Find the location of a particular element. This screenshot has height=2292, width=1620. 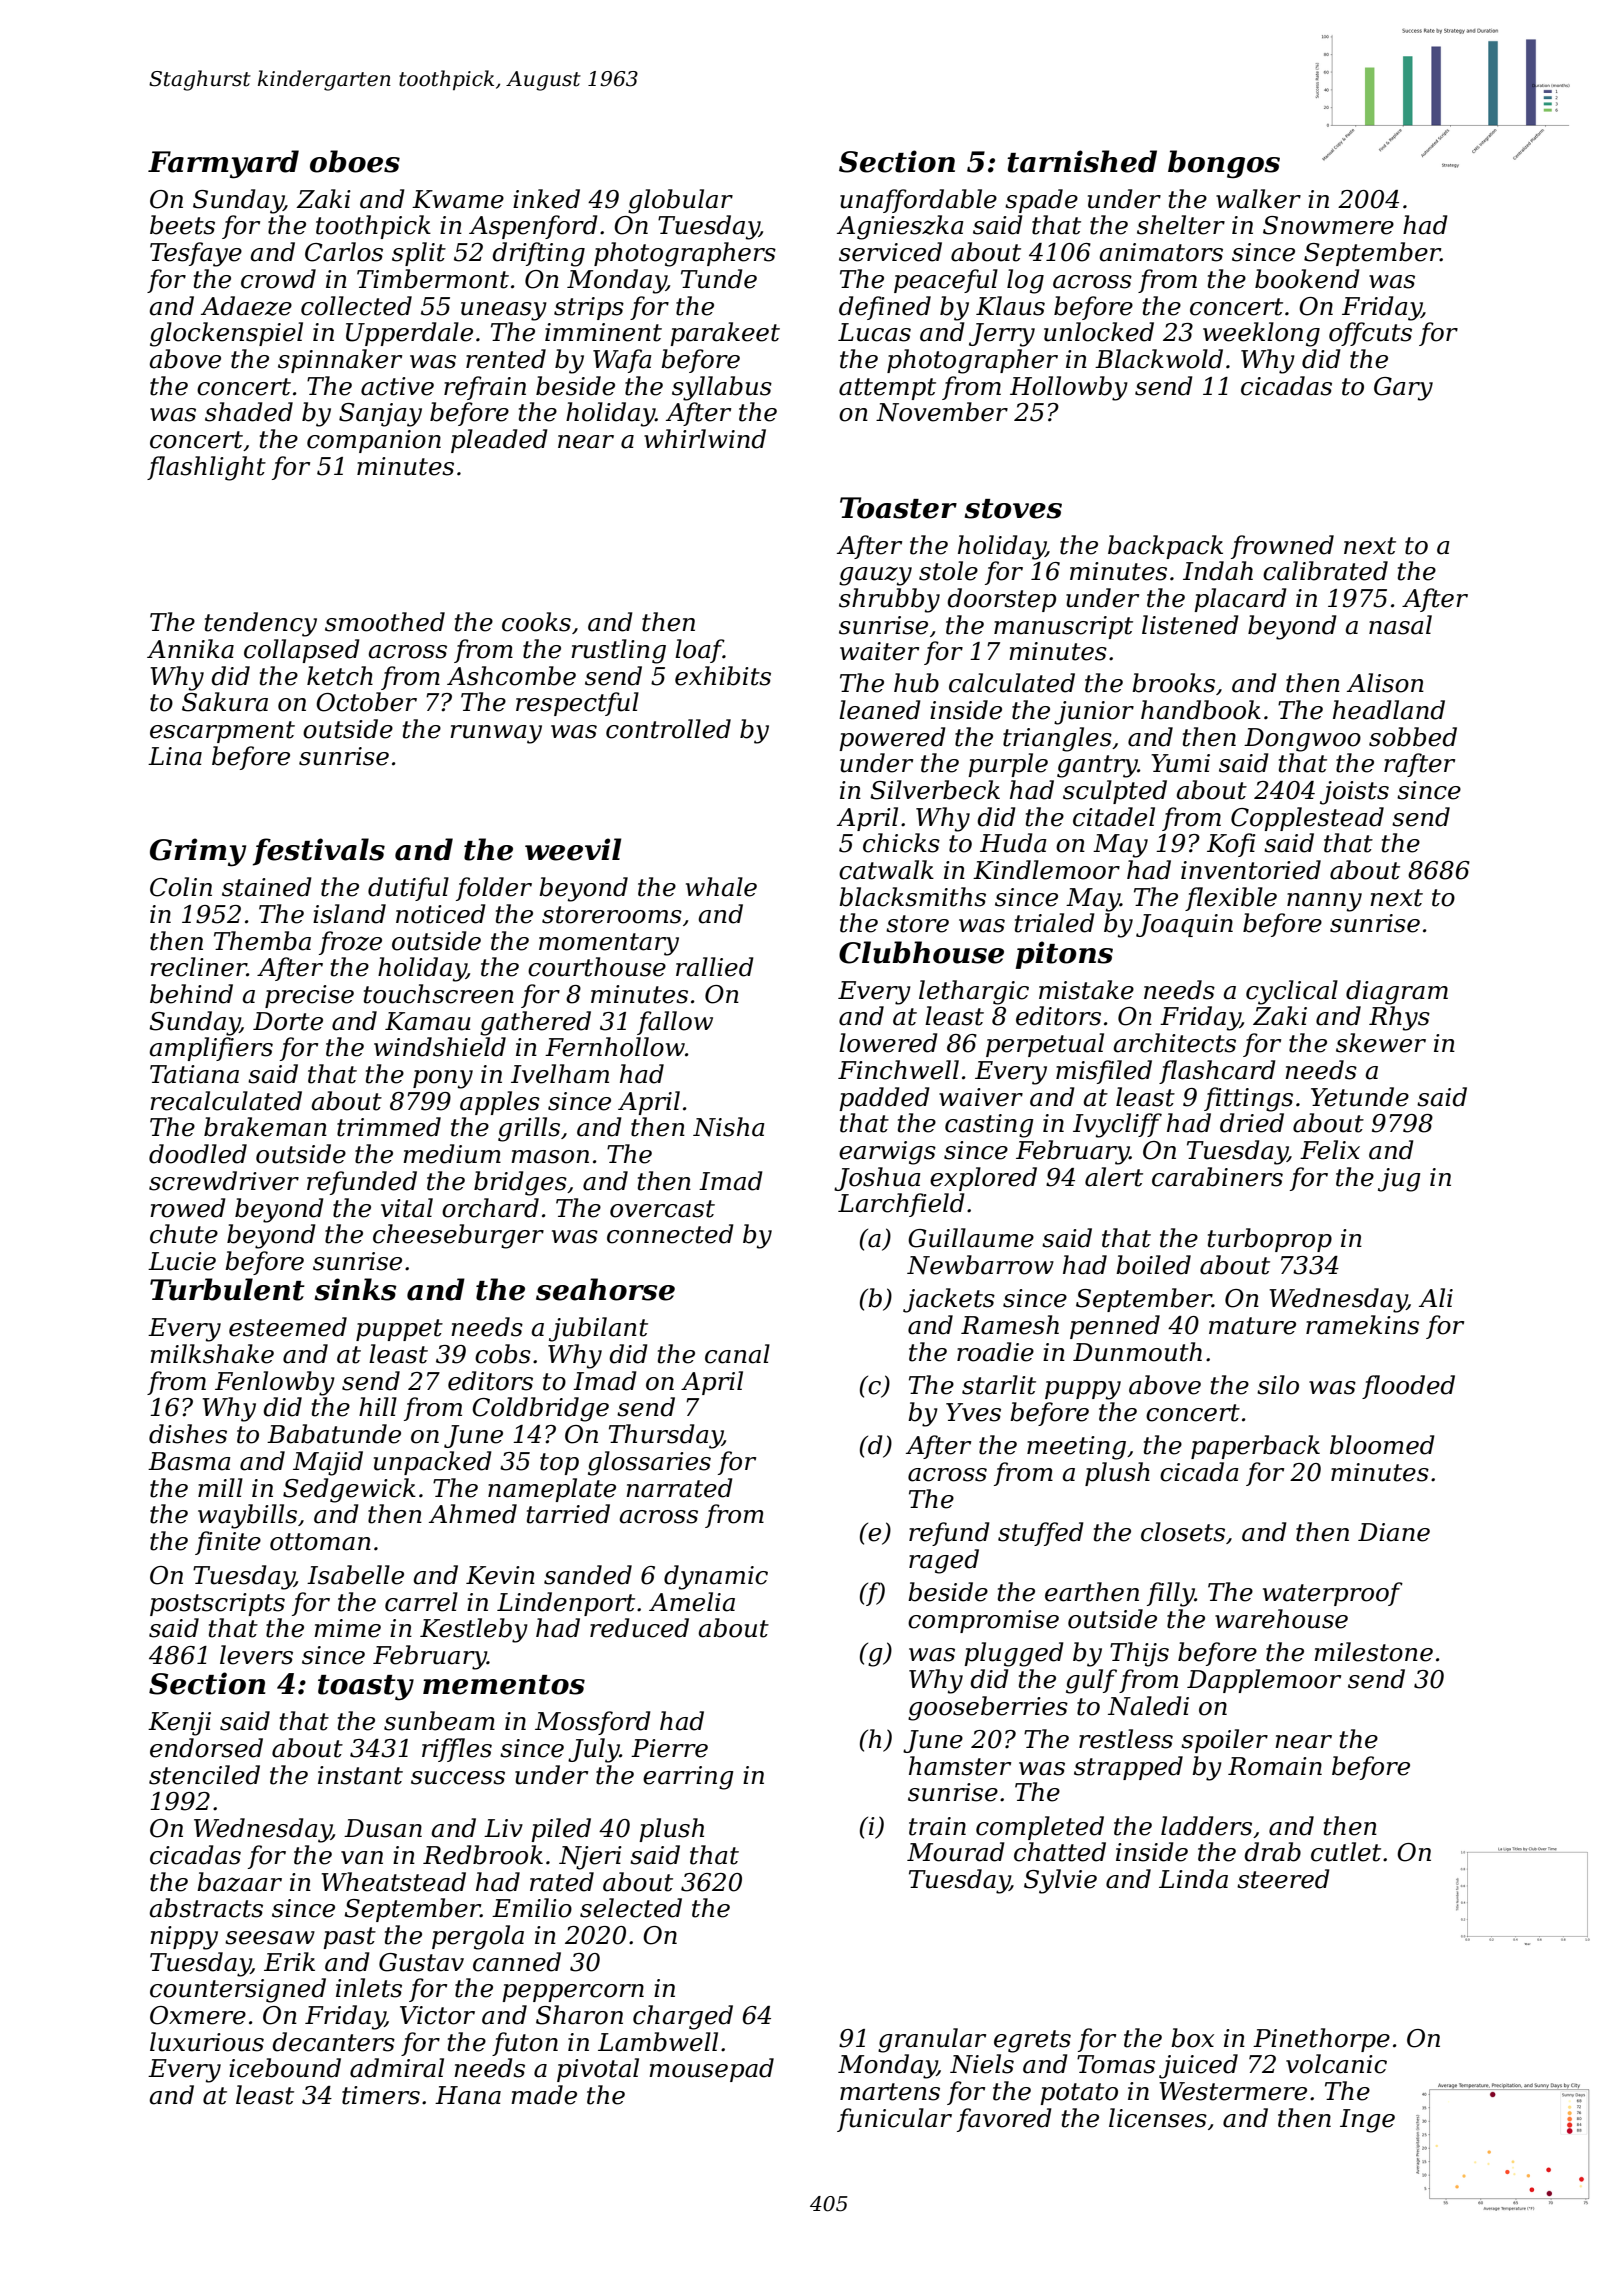

closets is located at coordinates (1183, 1532).
